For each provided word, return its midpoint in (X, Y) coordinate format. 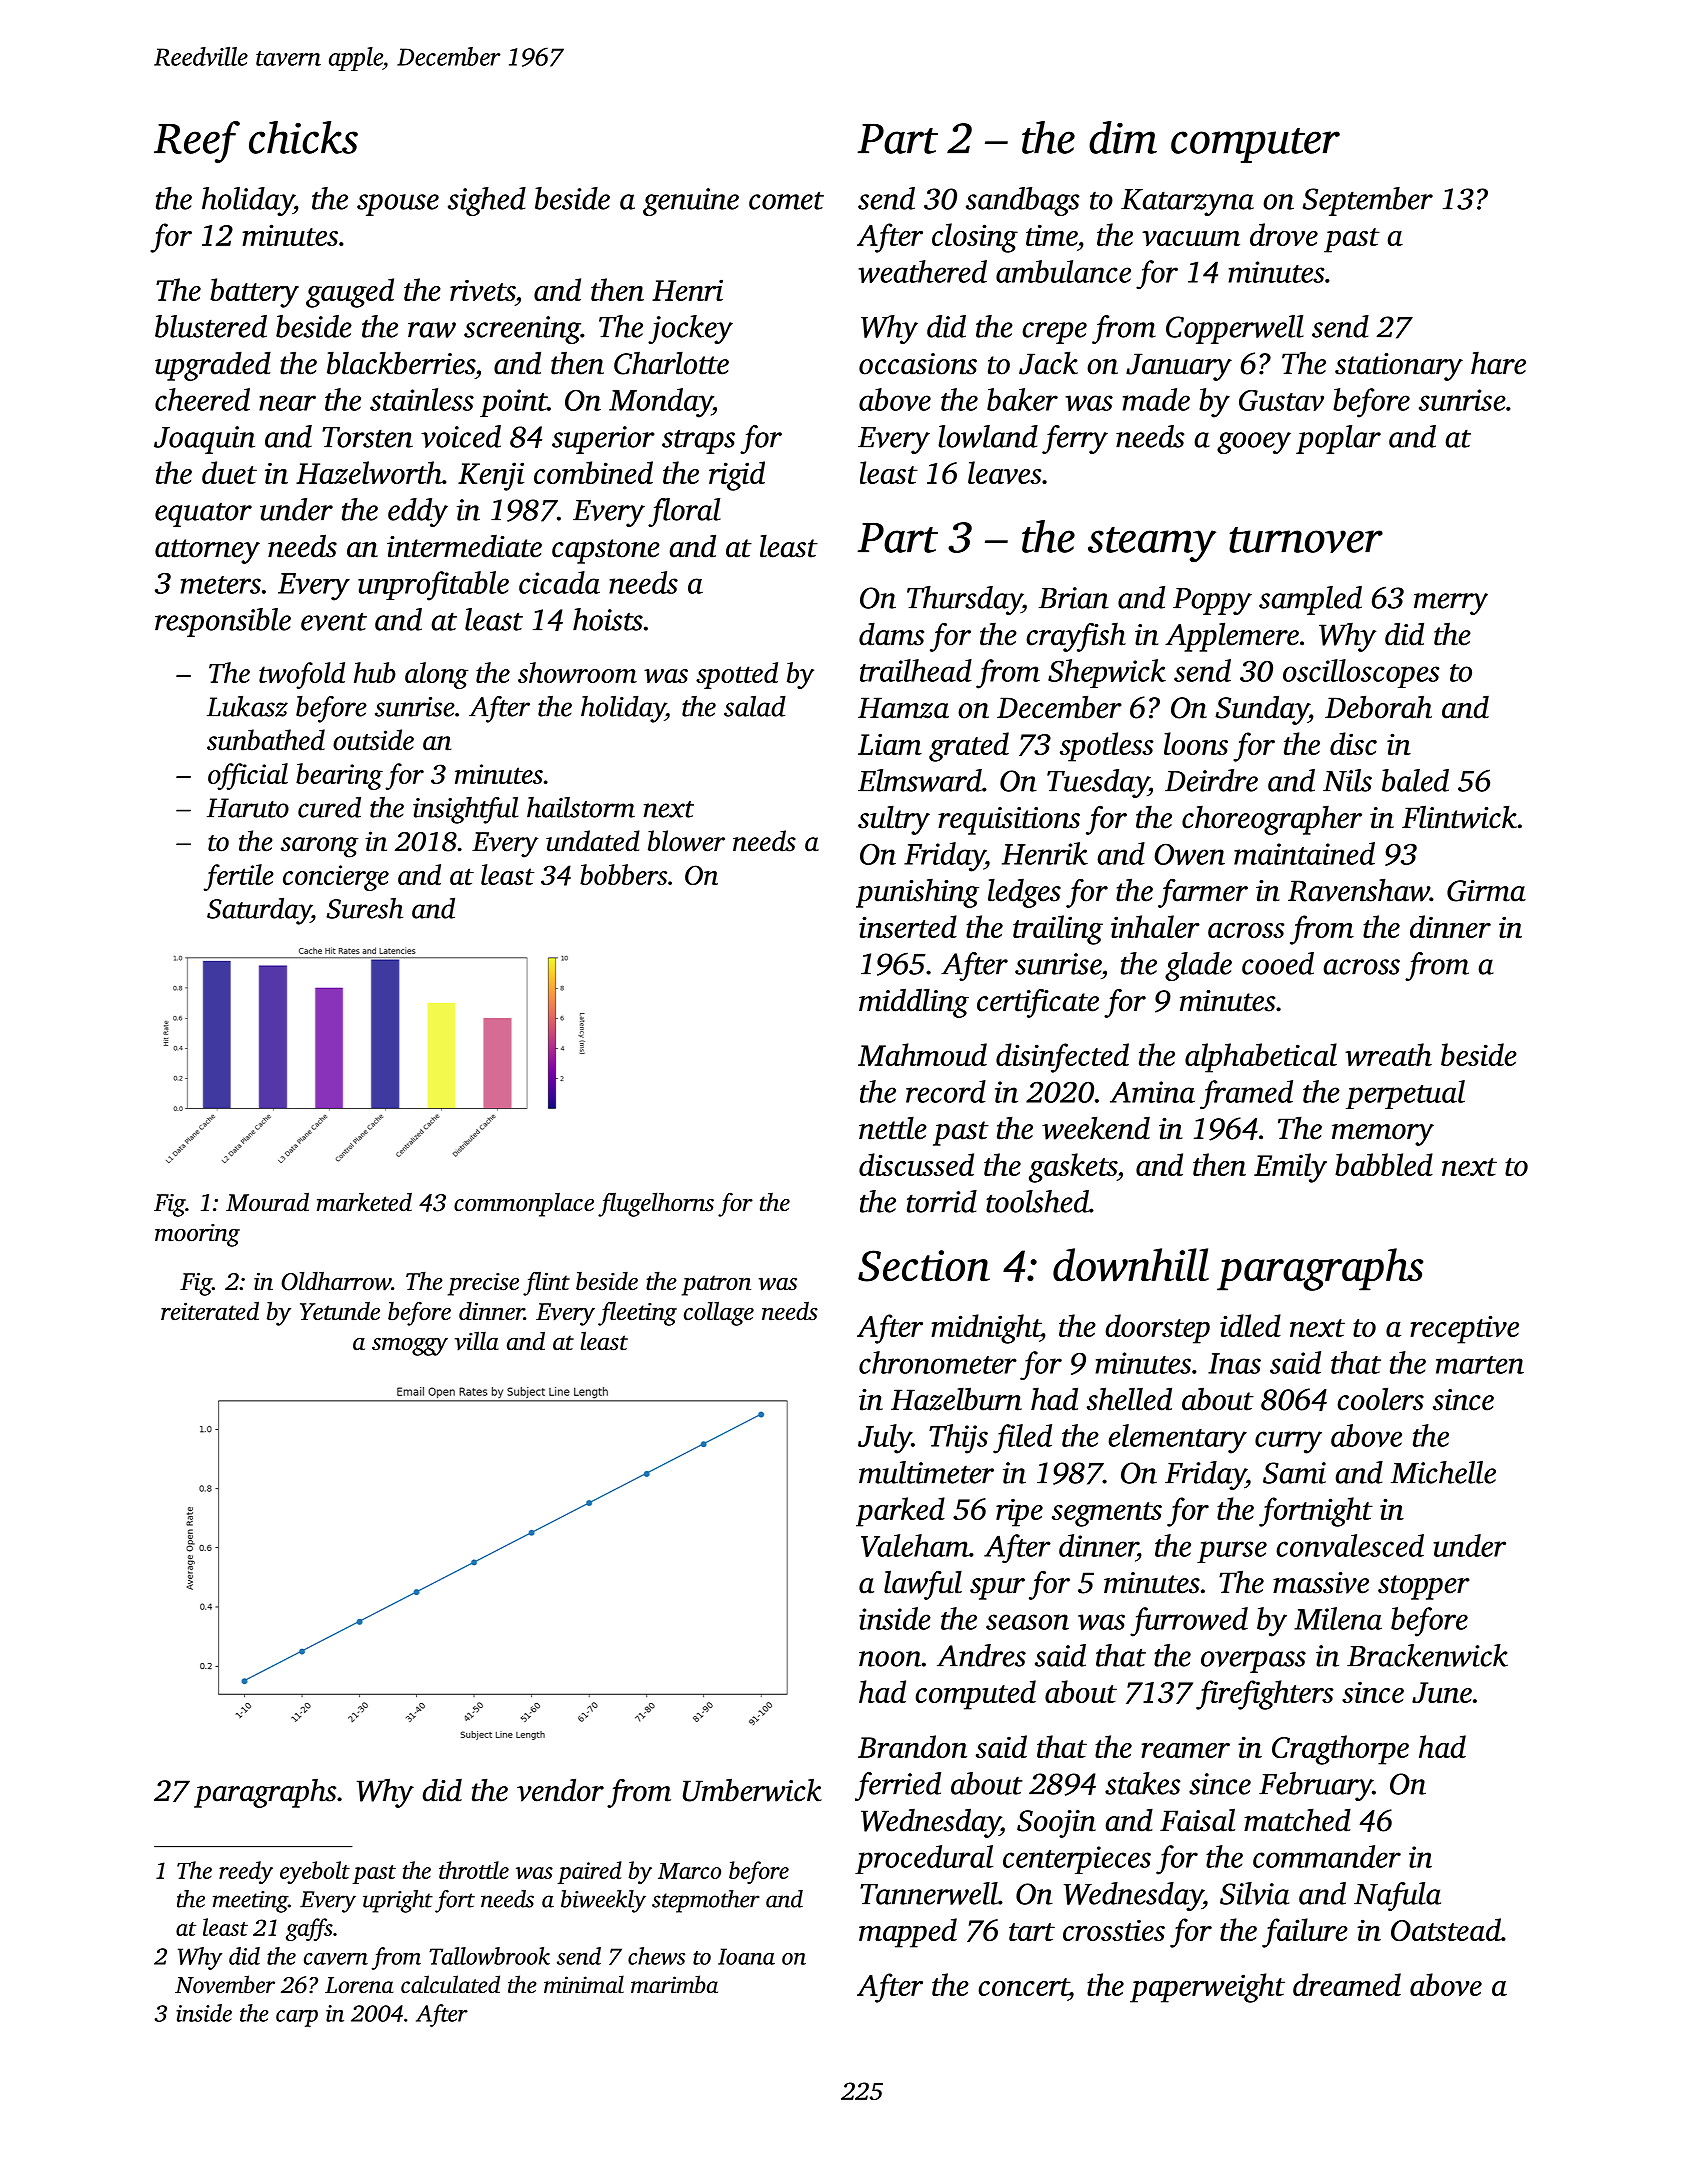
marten (1480, 1365)
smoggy (410, 1347)
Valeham (915, 1545)
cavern (336, 1959)
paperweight (1207, 1988)
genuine (691, 202)
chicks (303, 137)
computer (1255, 145)
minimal (584, 1984)
